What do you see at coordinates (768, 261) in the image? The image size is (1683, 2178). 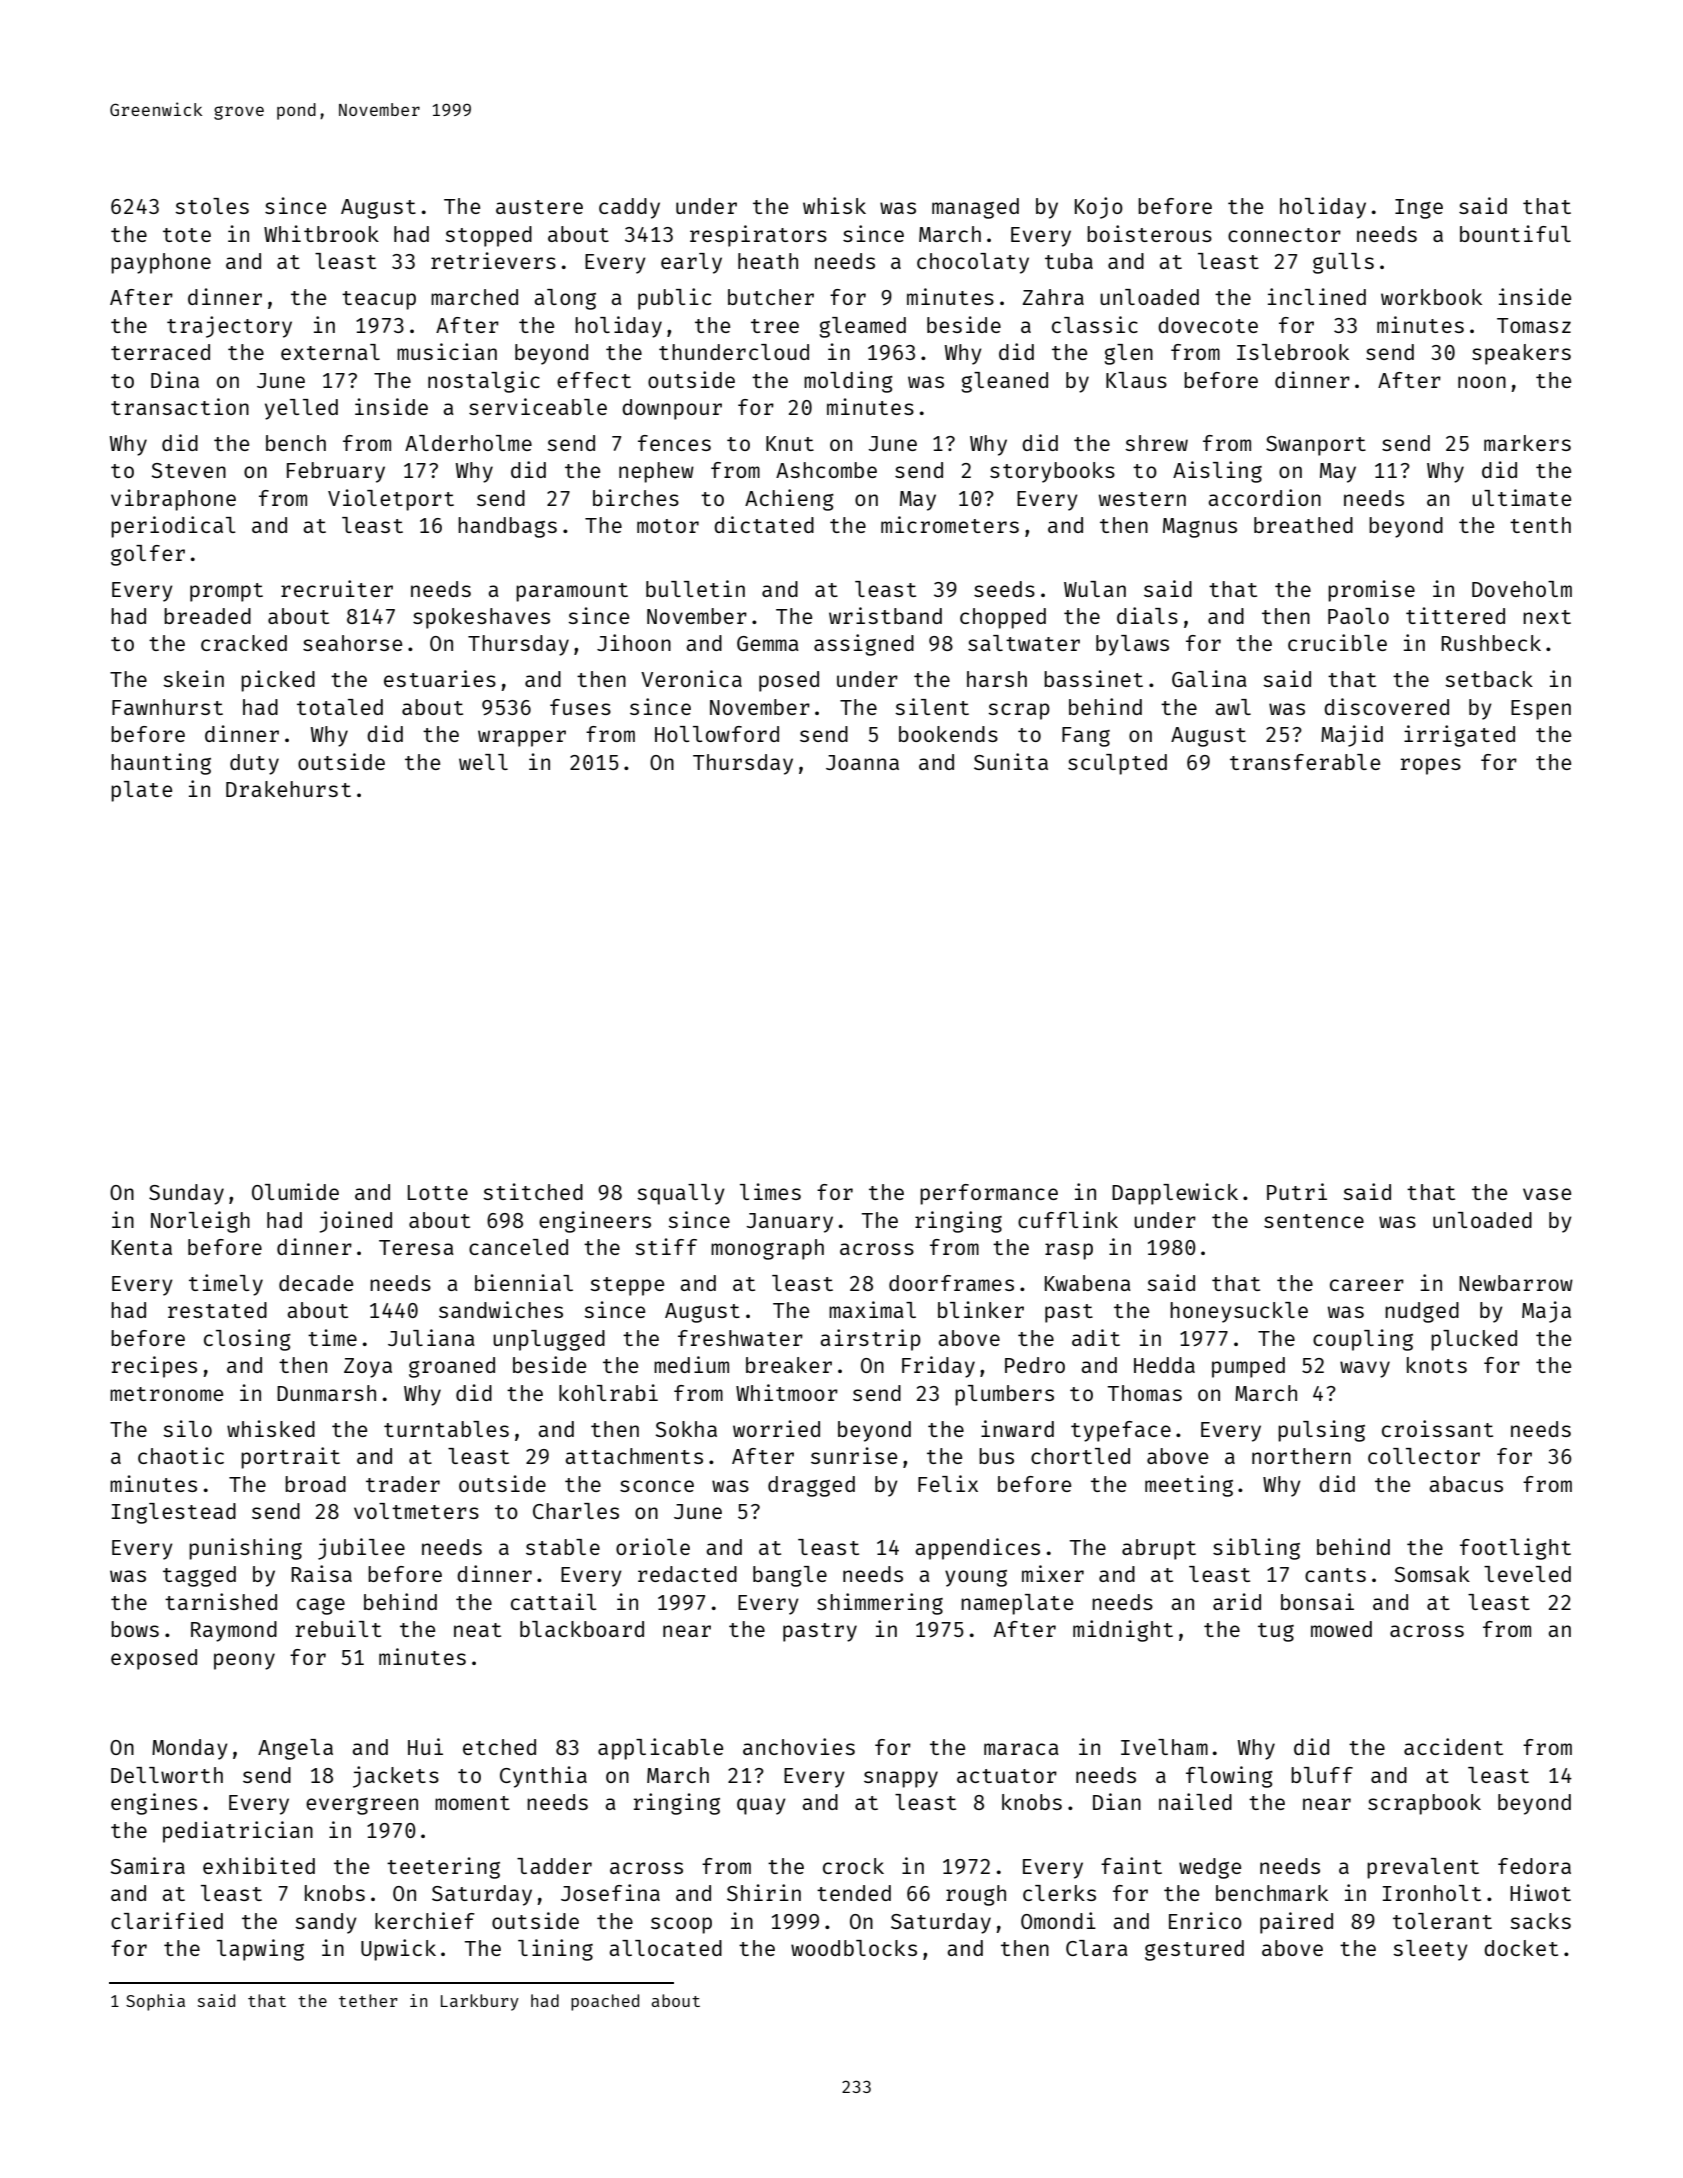 I see `heath` at bounding box center [768, 261].
